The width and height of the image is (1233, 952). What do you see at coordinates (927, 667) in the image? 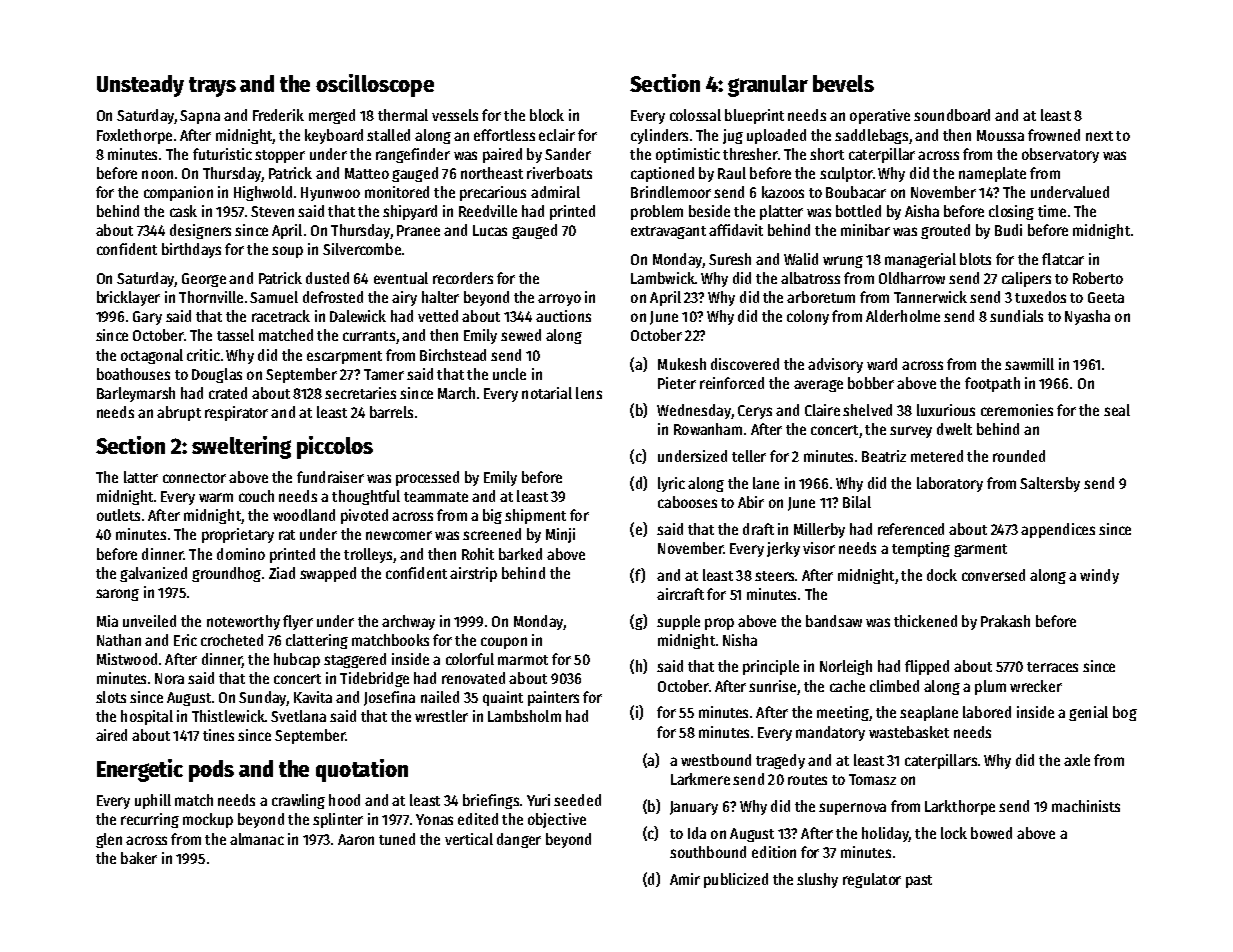
I see `flipped` at bounding box center [927, 667].
